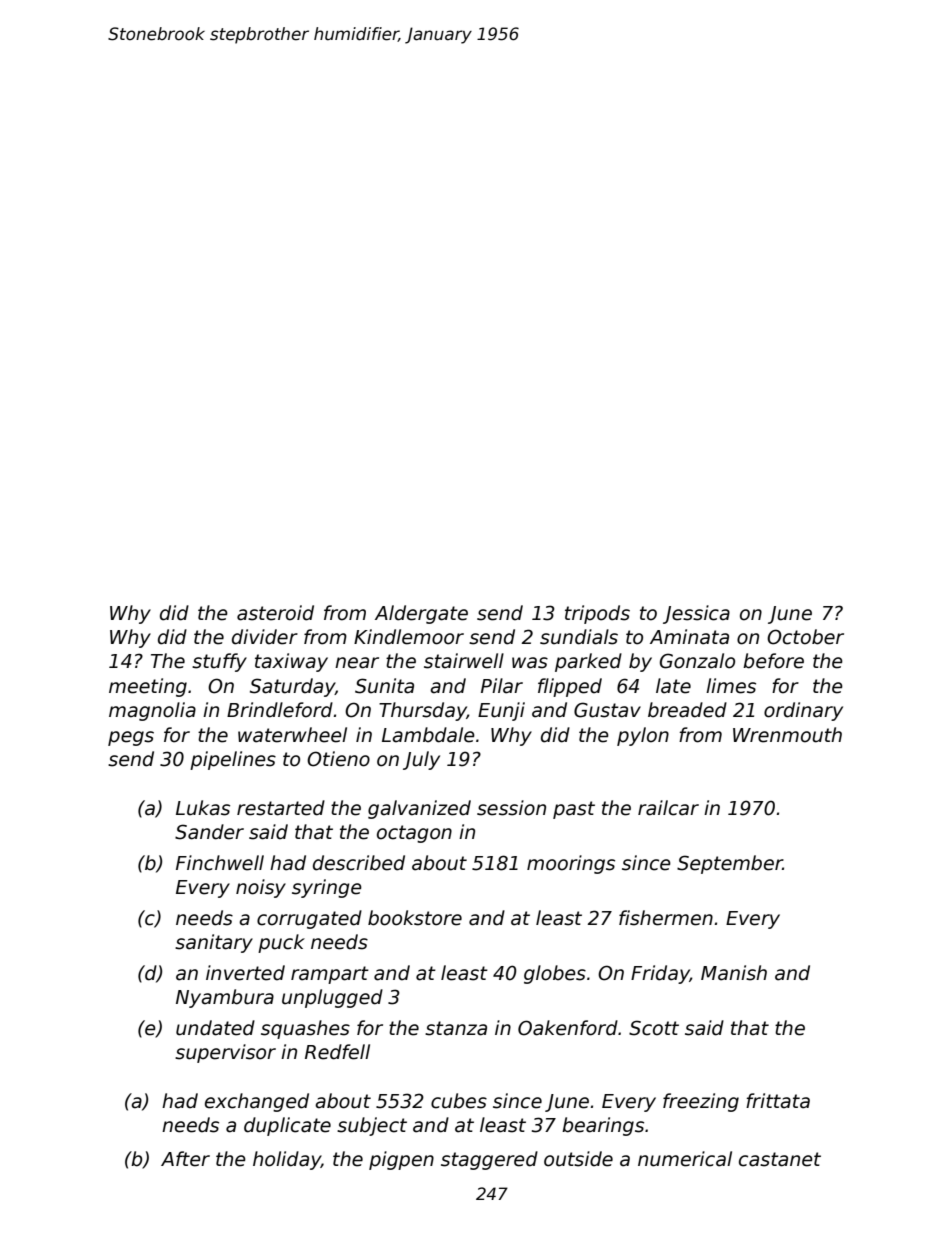  I want to click on noisy, so click(261, 888).
